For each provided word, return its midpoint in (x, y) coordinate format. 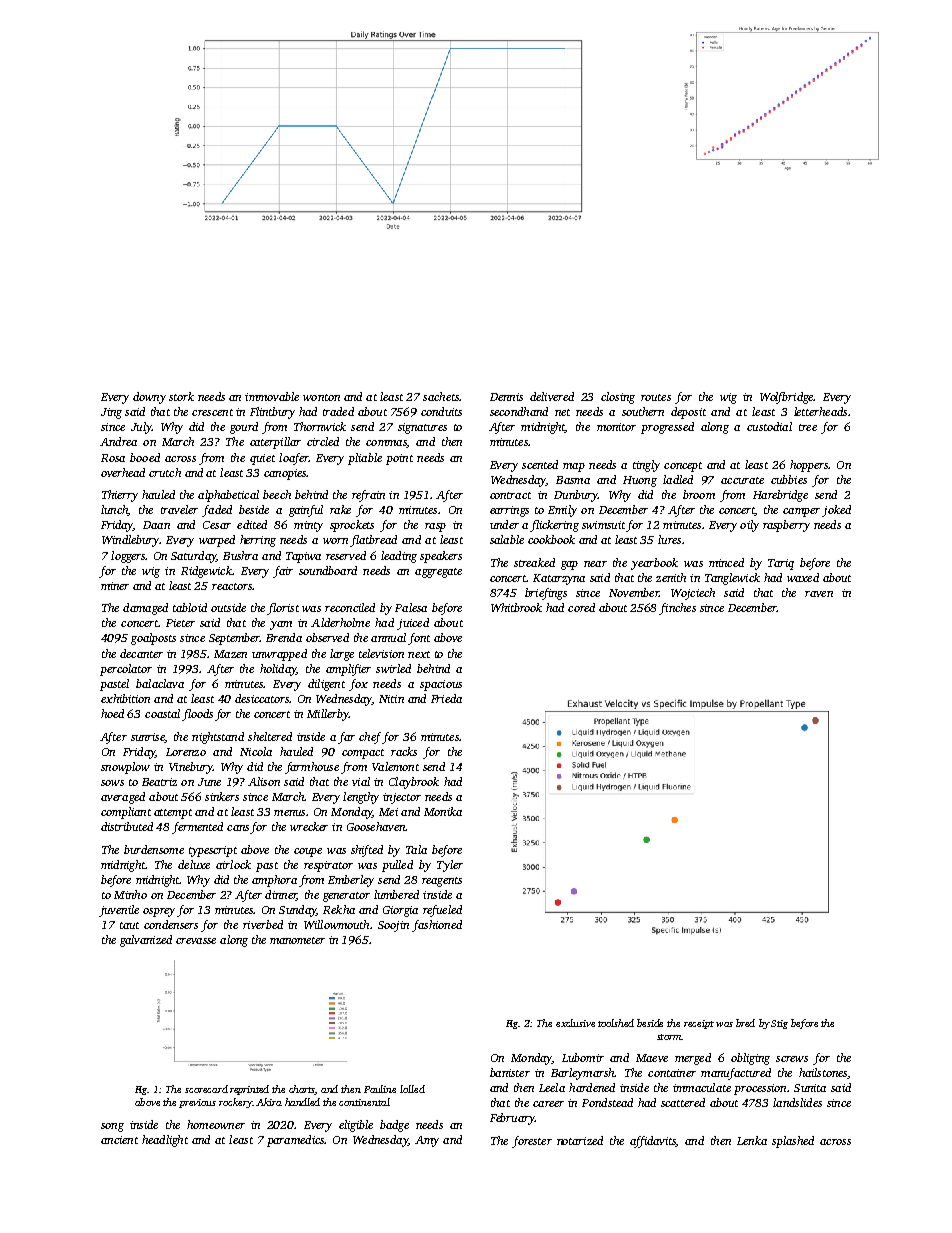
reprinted (249, 1090)
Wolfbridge (786, 398)
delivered (552, 396)
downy (149, 398)
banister (510, 1072)
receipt (699, 1024)
